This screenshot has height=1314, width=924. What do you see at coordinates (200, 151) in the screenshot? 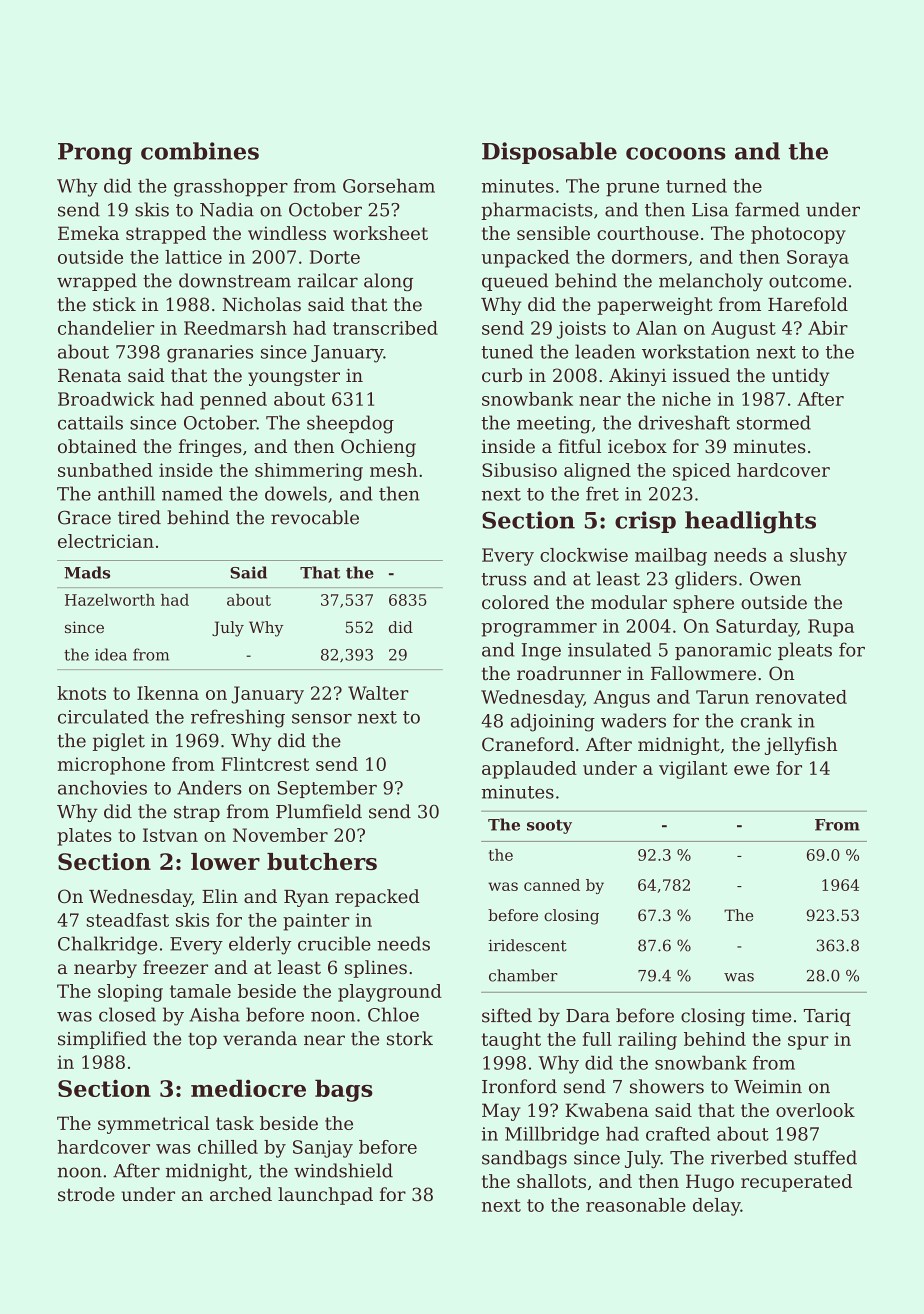
I see `combines` at bounding box center [200, 151].
